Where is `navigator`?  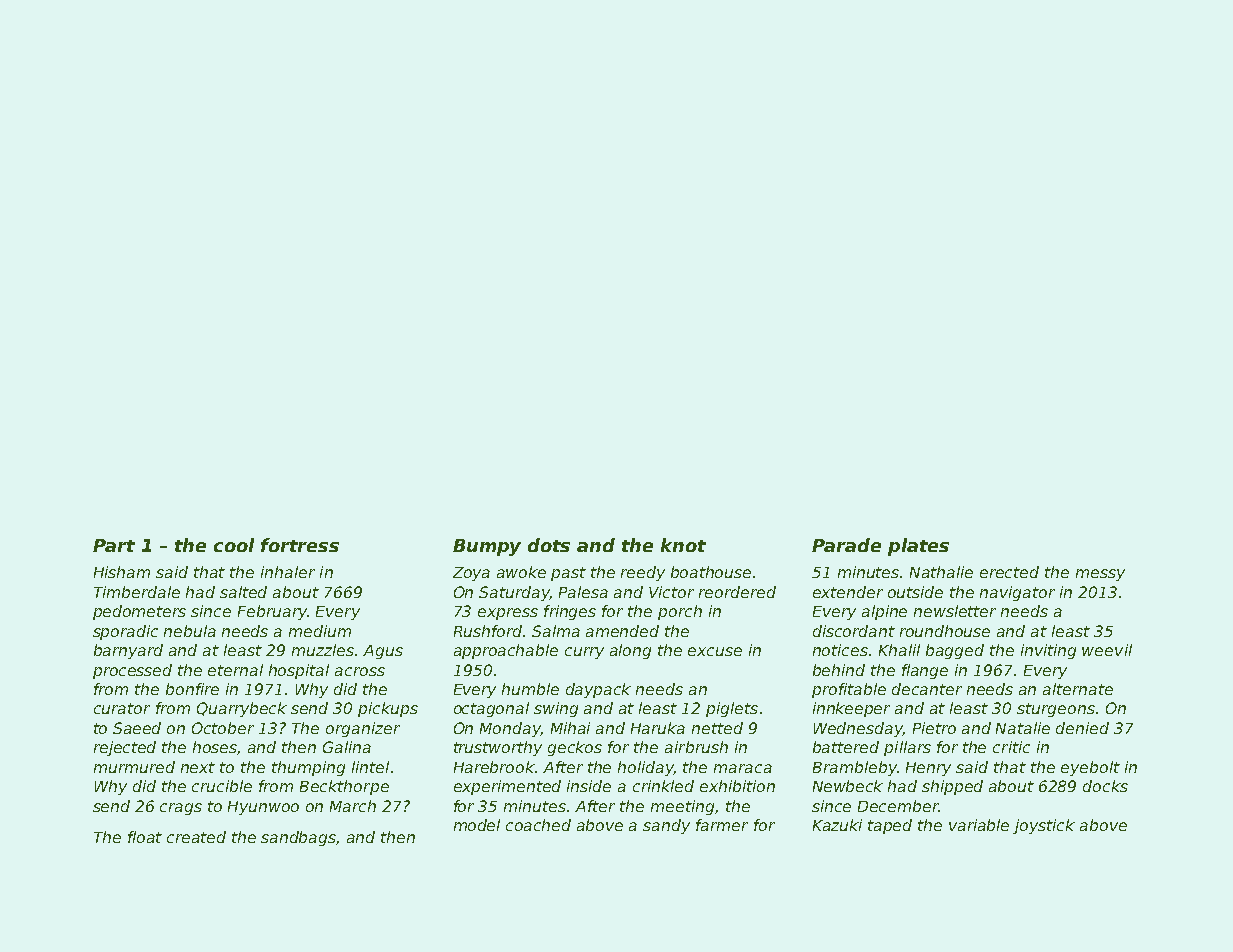 navigator is located at coordinates (1017, 593).
